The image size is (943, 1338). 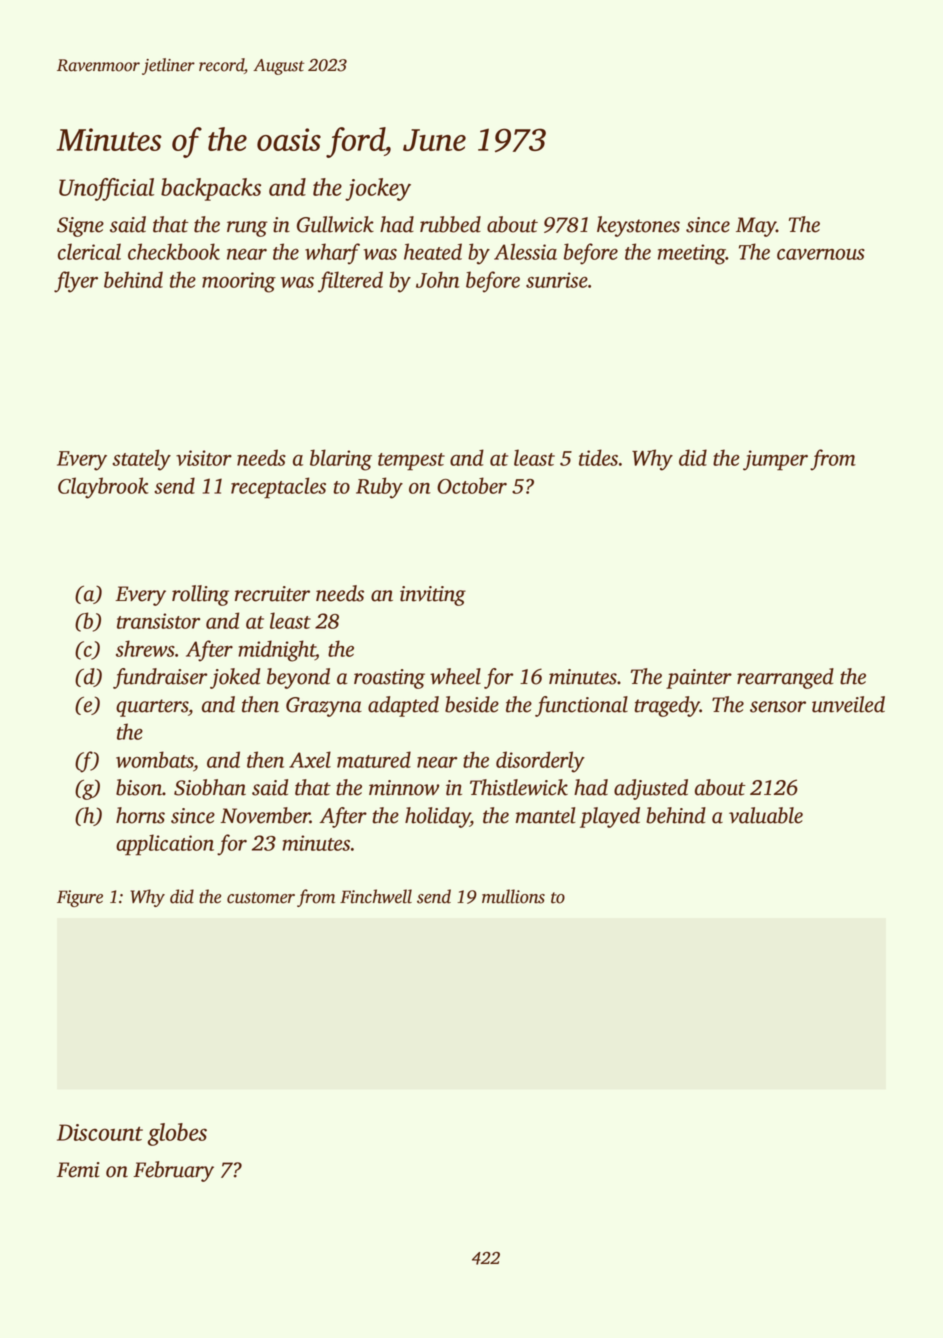 I want to click on February, so click(x=173, y=1171).
